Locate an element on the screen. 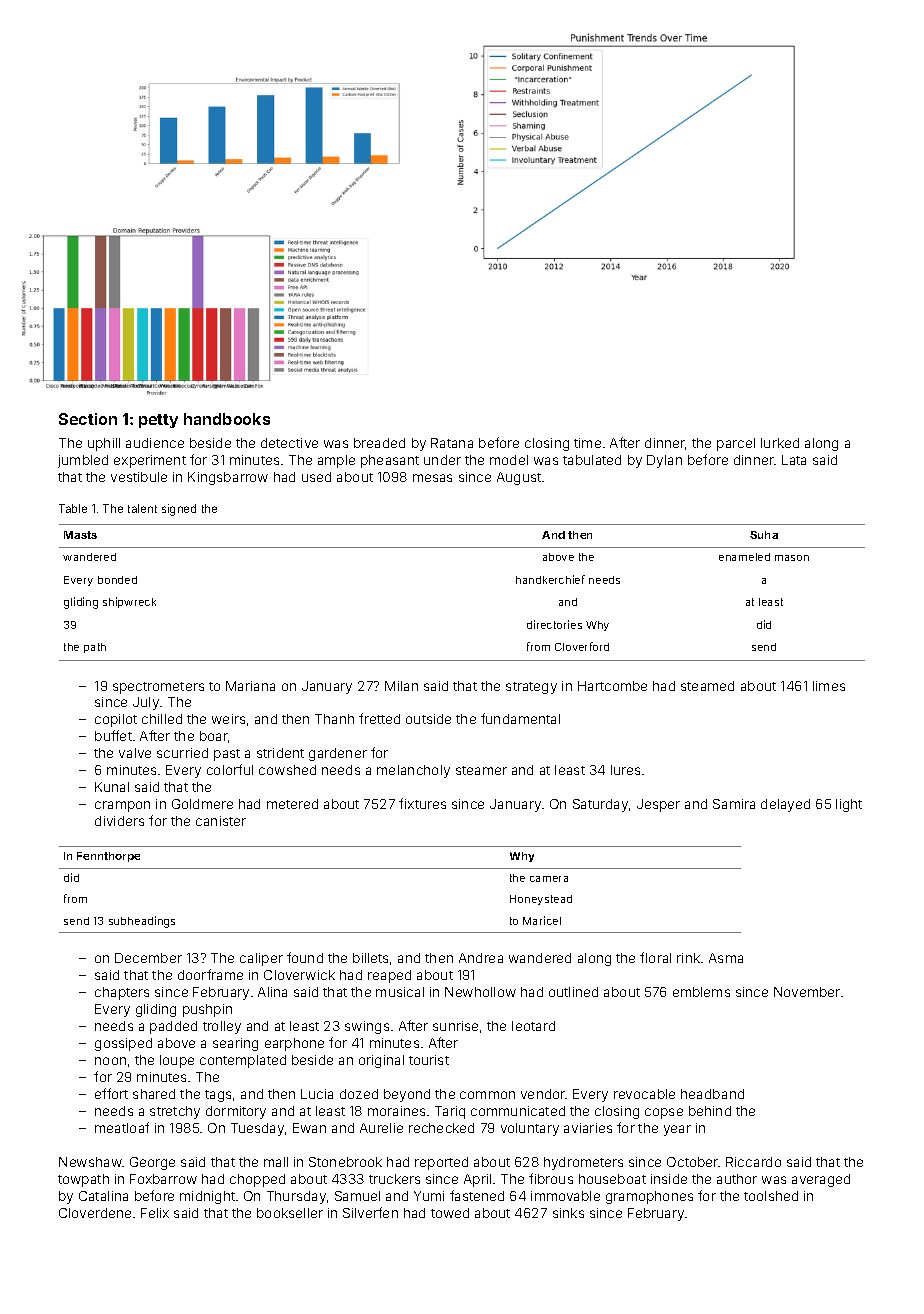 This screenshot has height=1314, width=924. Kingsbarrow is located at coordinates (228, 478).
